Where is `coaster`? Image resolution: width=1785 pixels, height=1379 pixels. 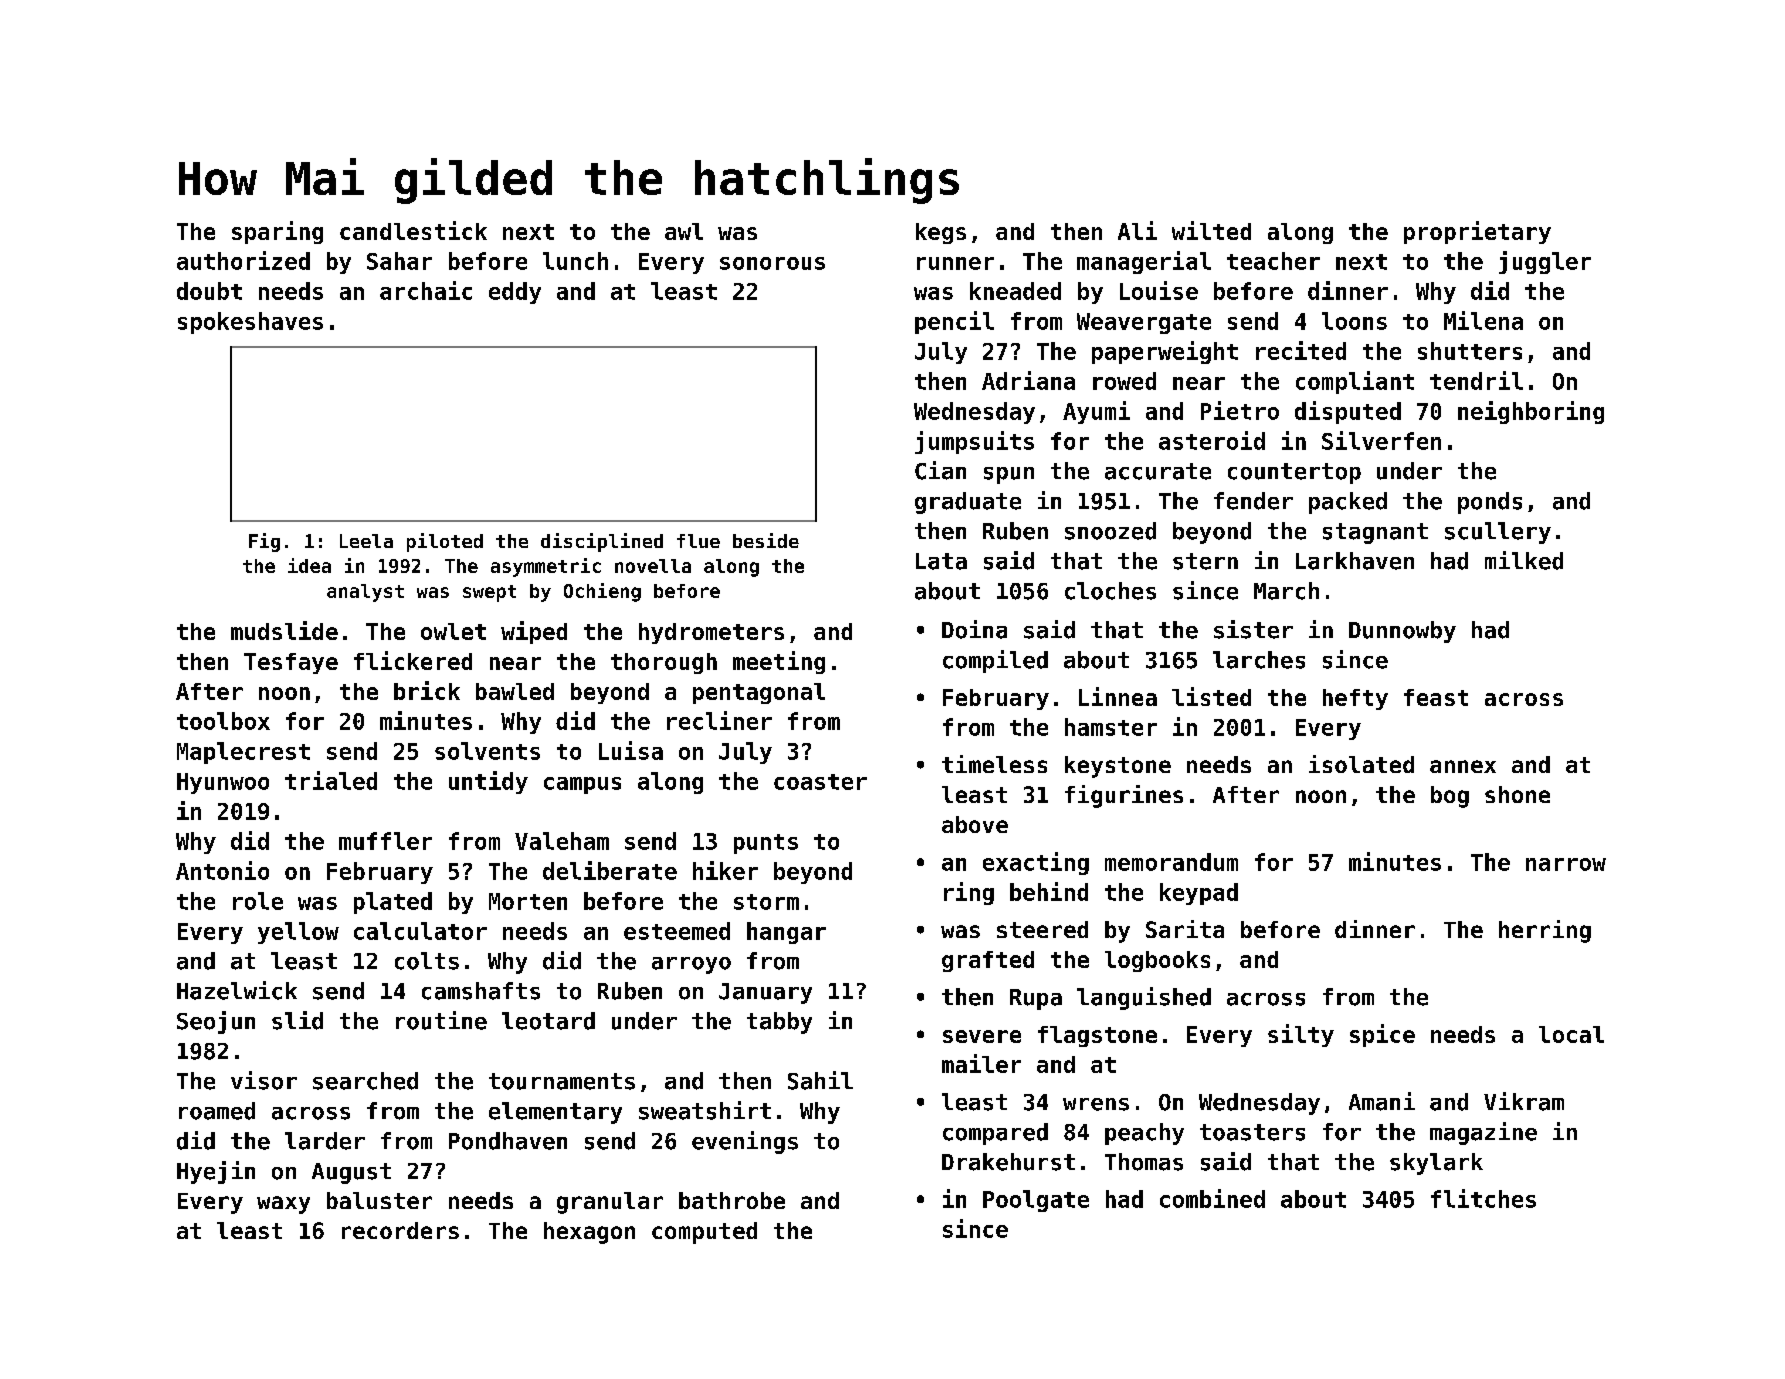
coaster is located at coordinates (820, 782).
